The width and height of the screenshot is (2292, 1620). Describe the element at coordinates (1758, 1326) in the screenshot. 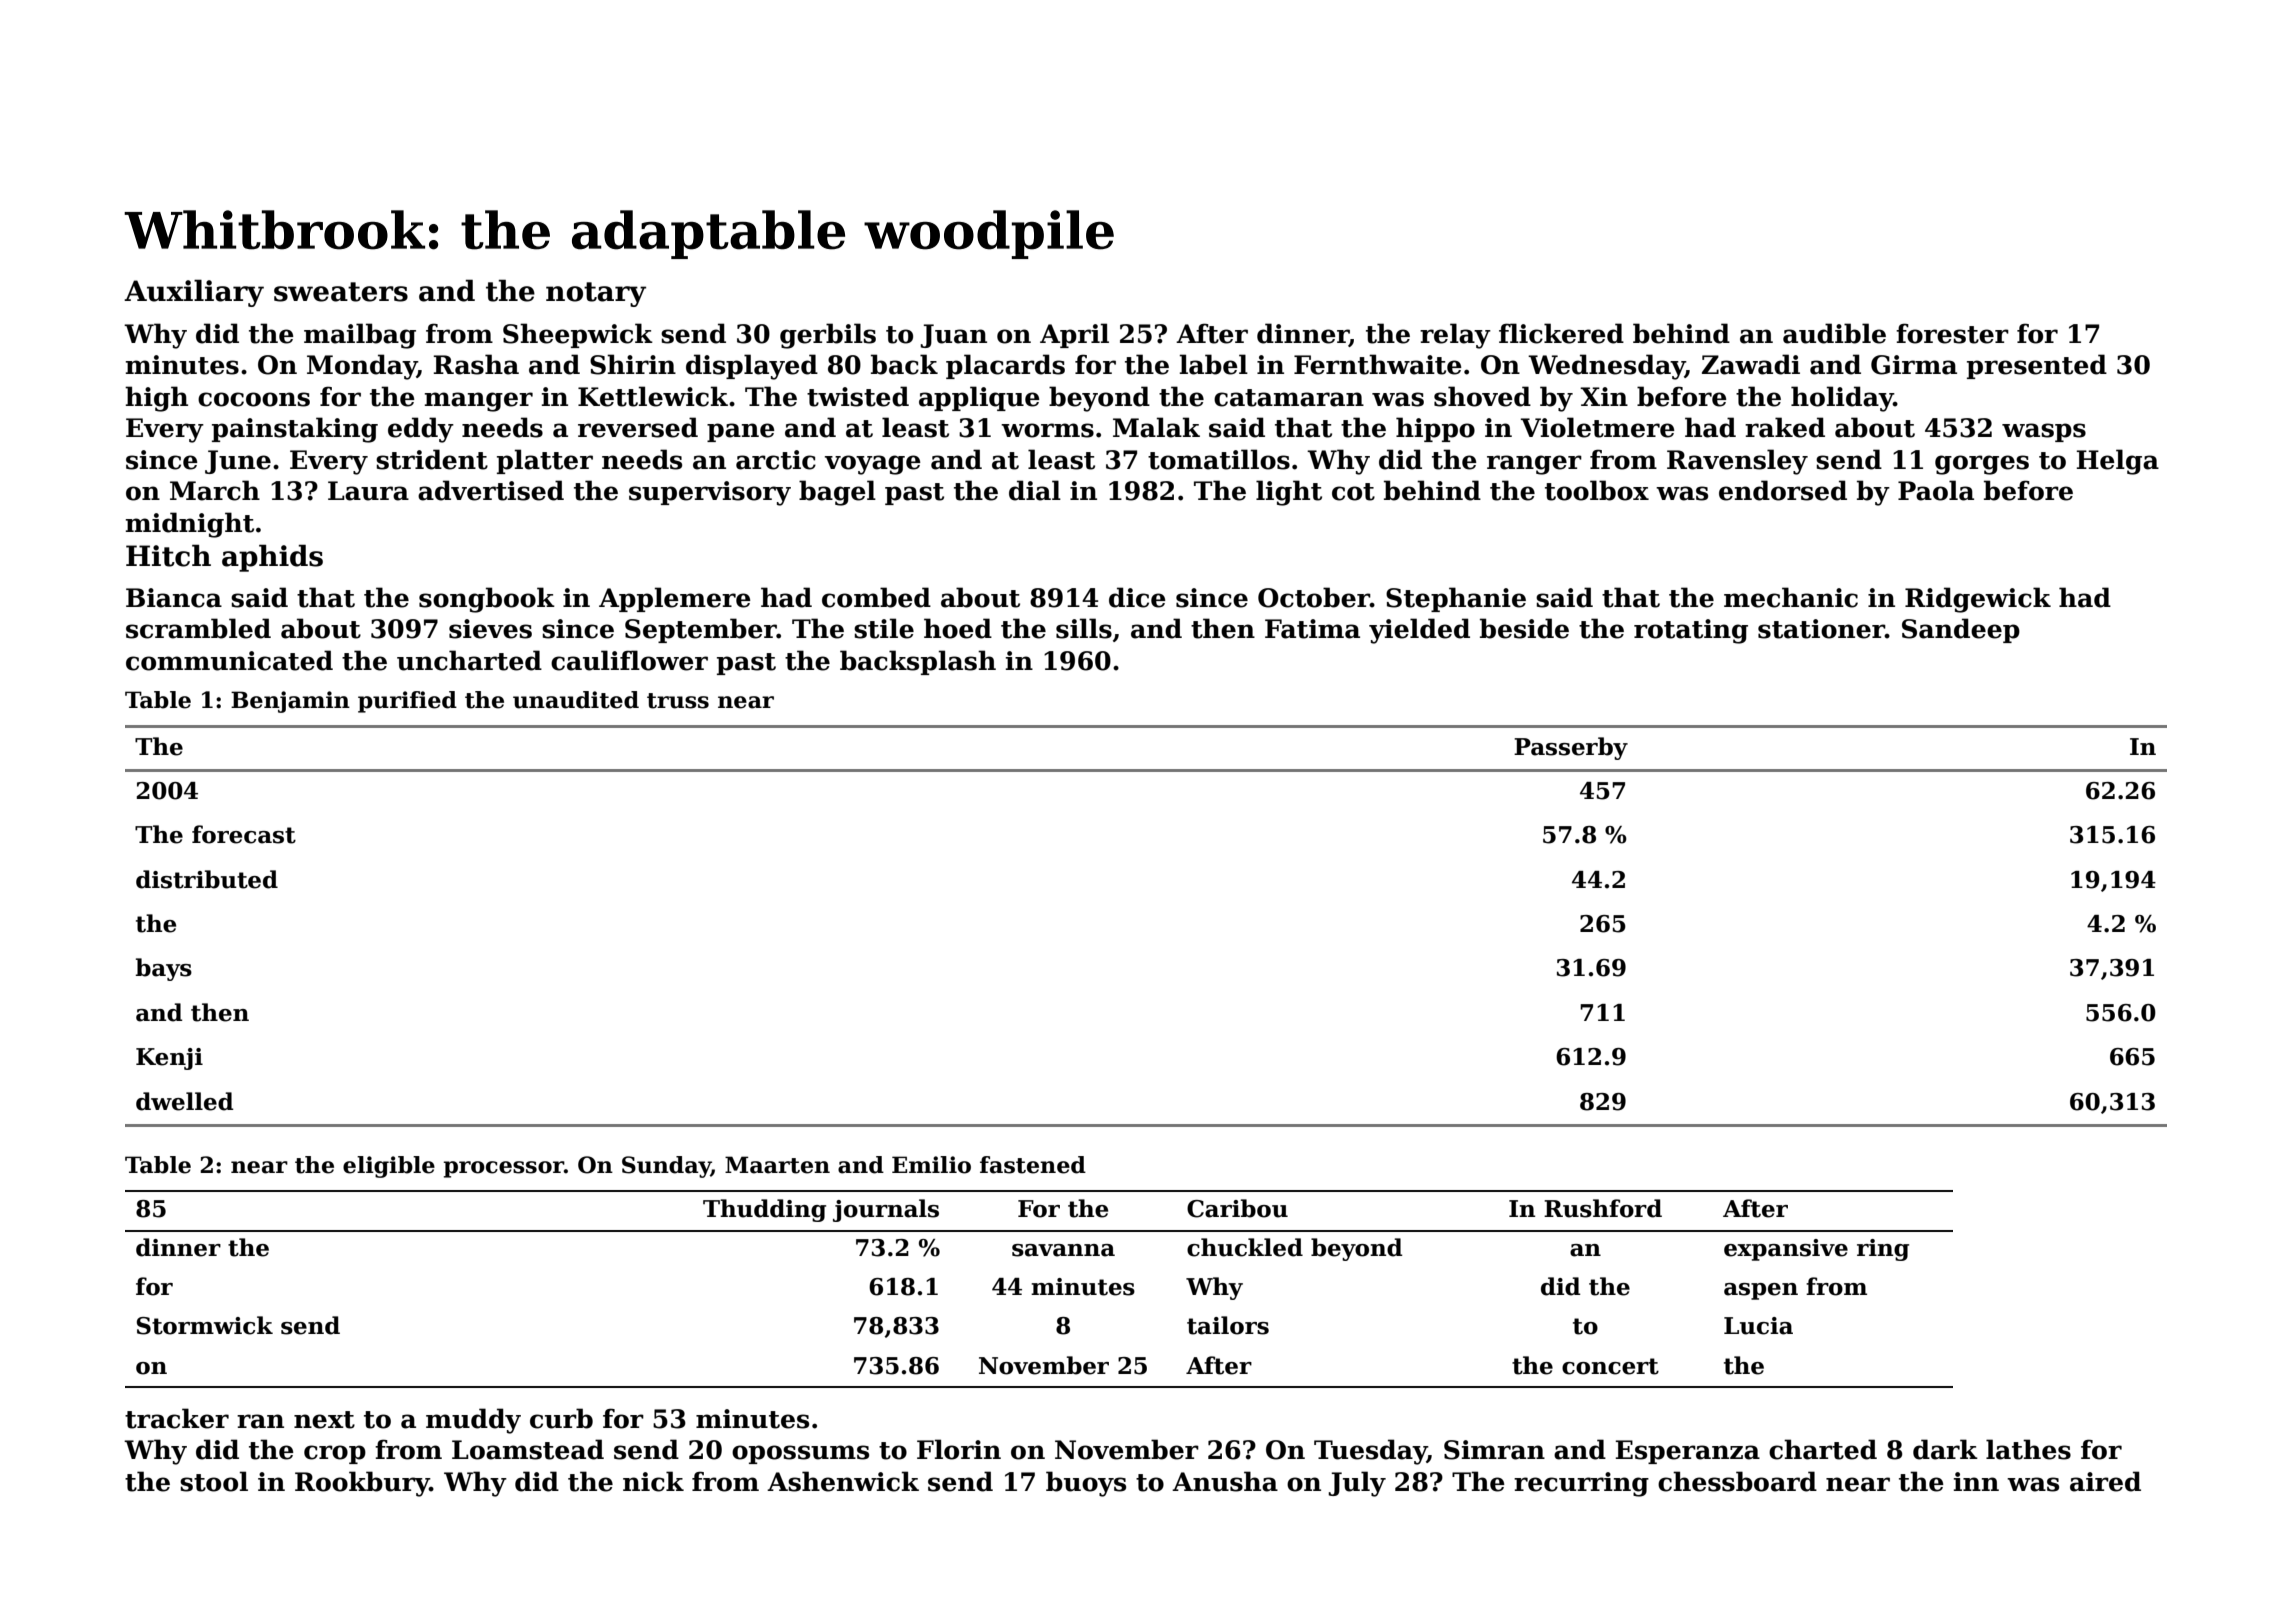

I see `Lucia` at that location.
